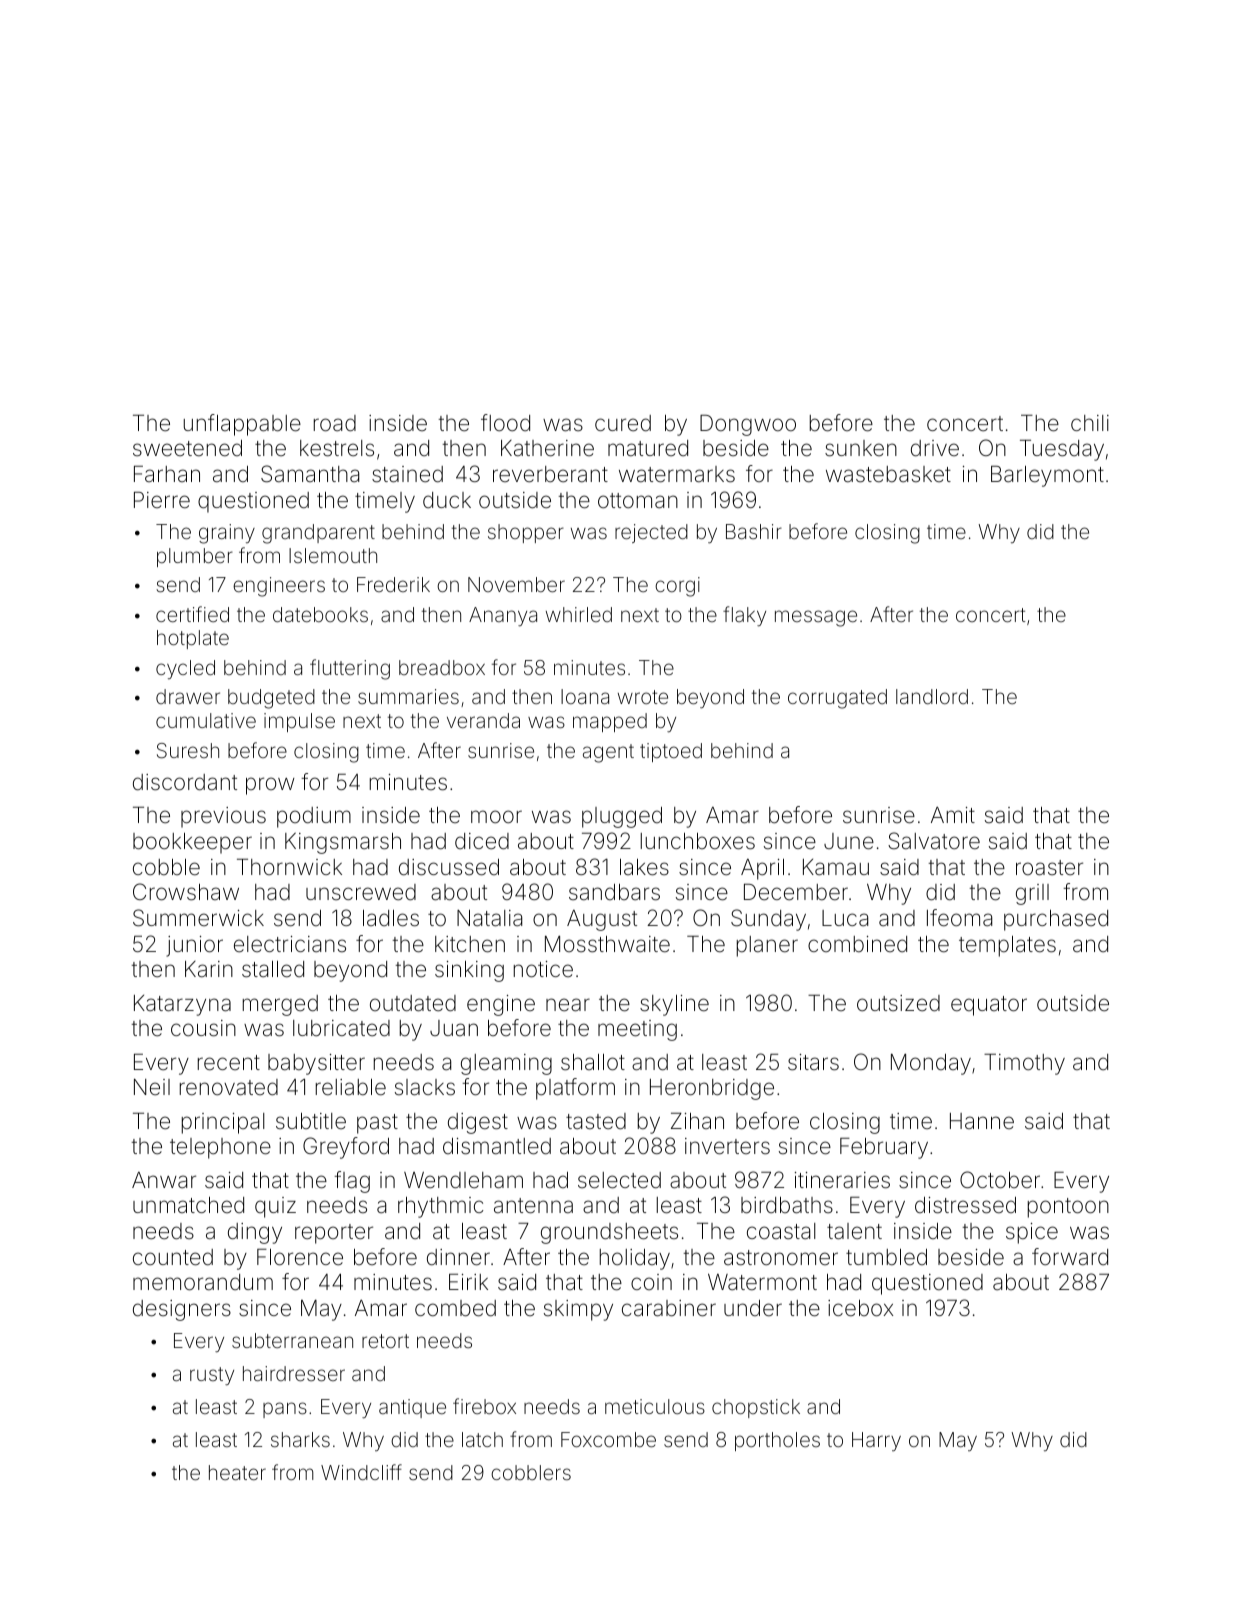  I want to click on Harry, so click(876, 1441).
